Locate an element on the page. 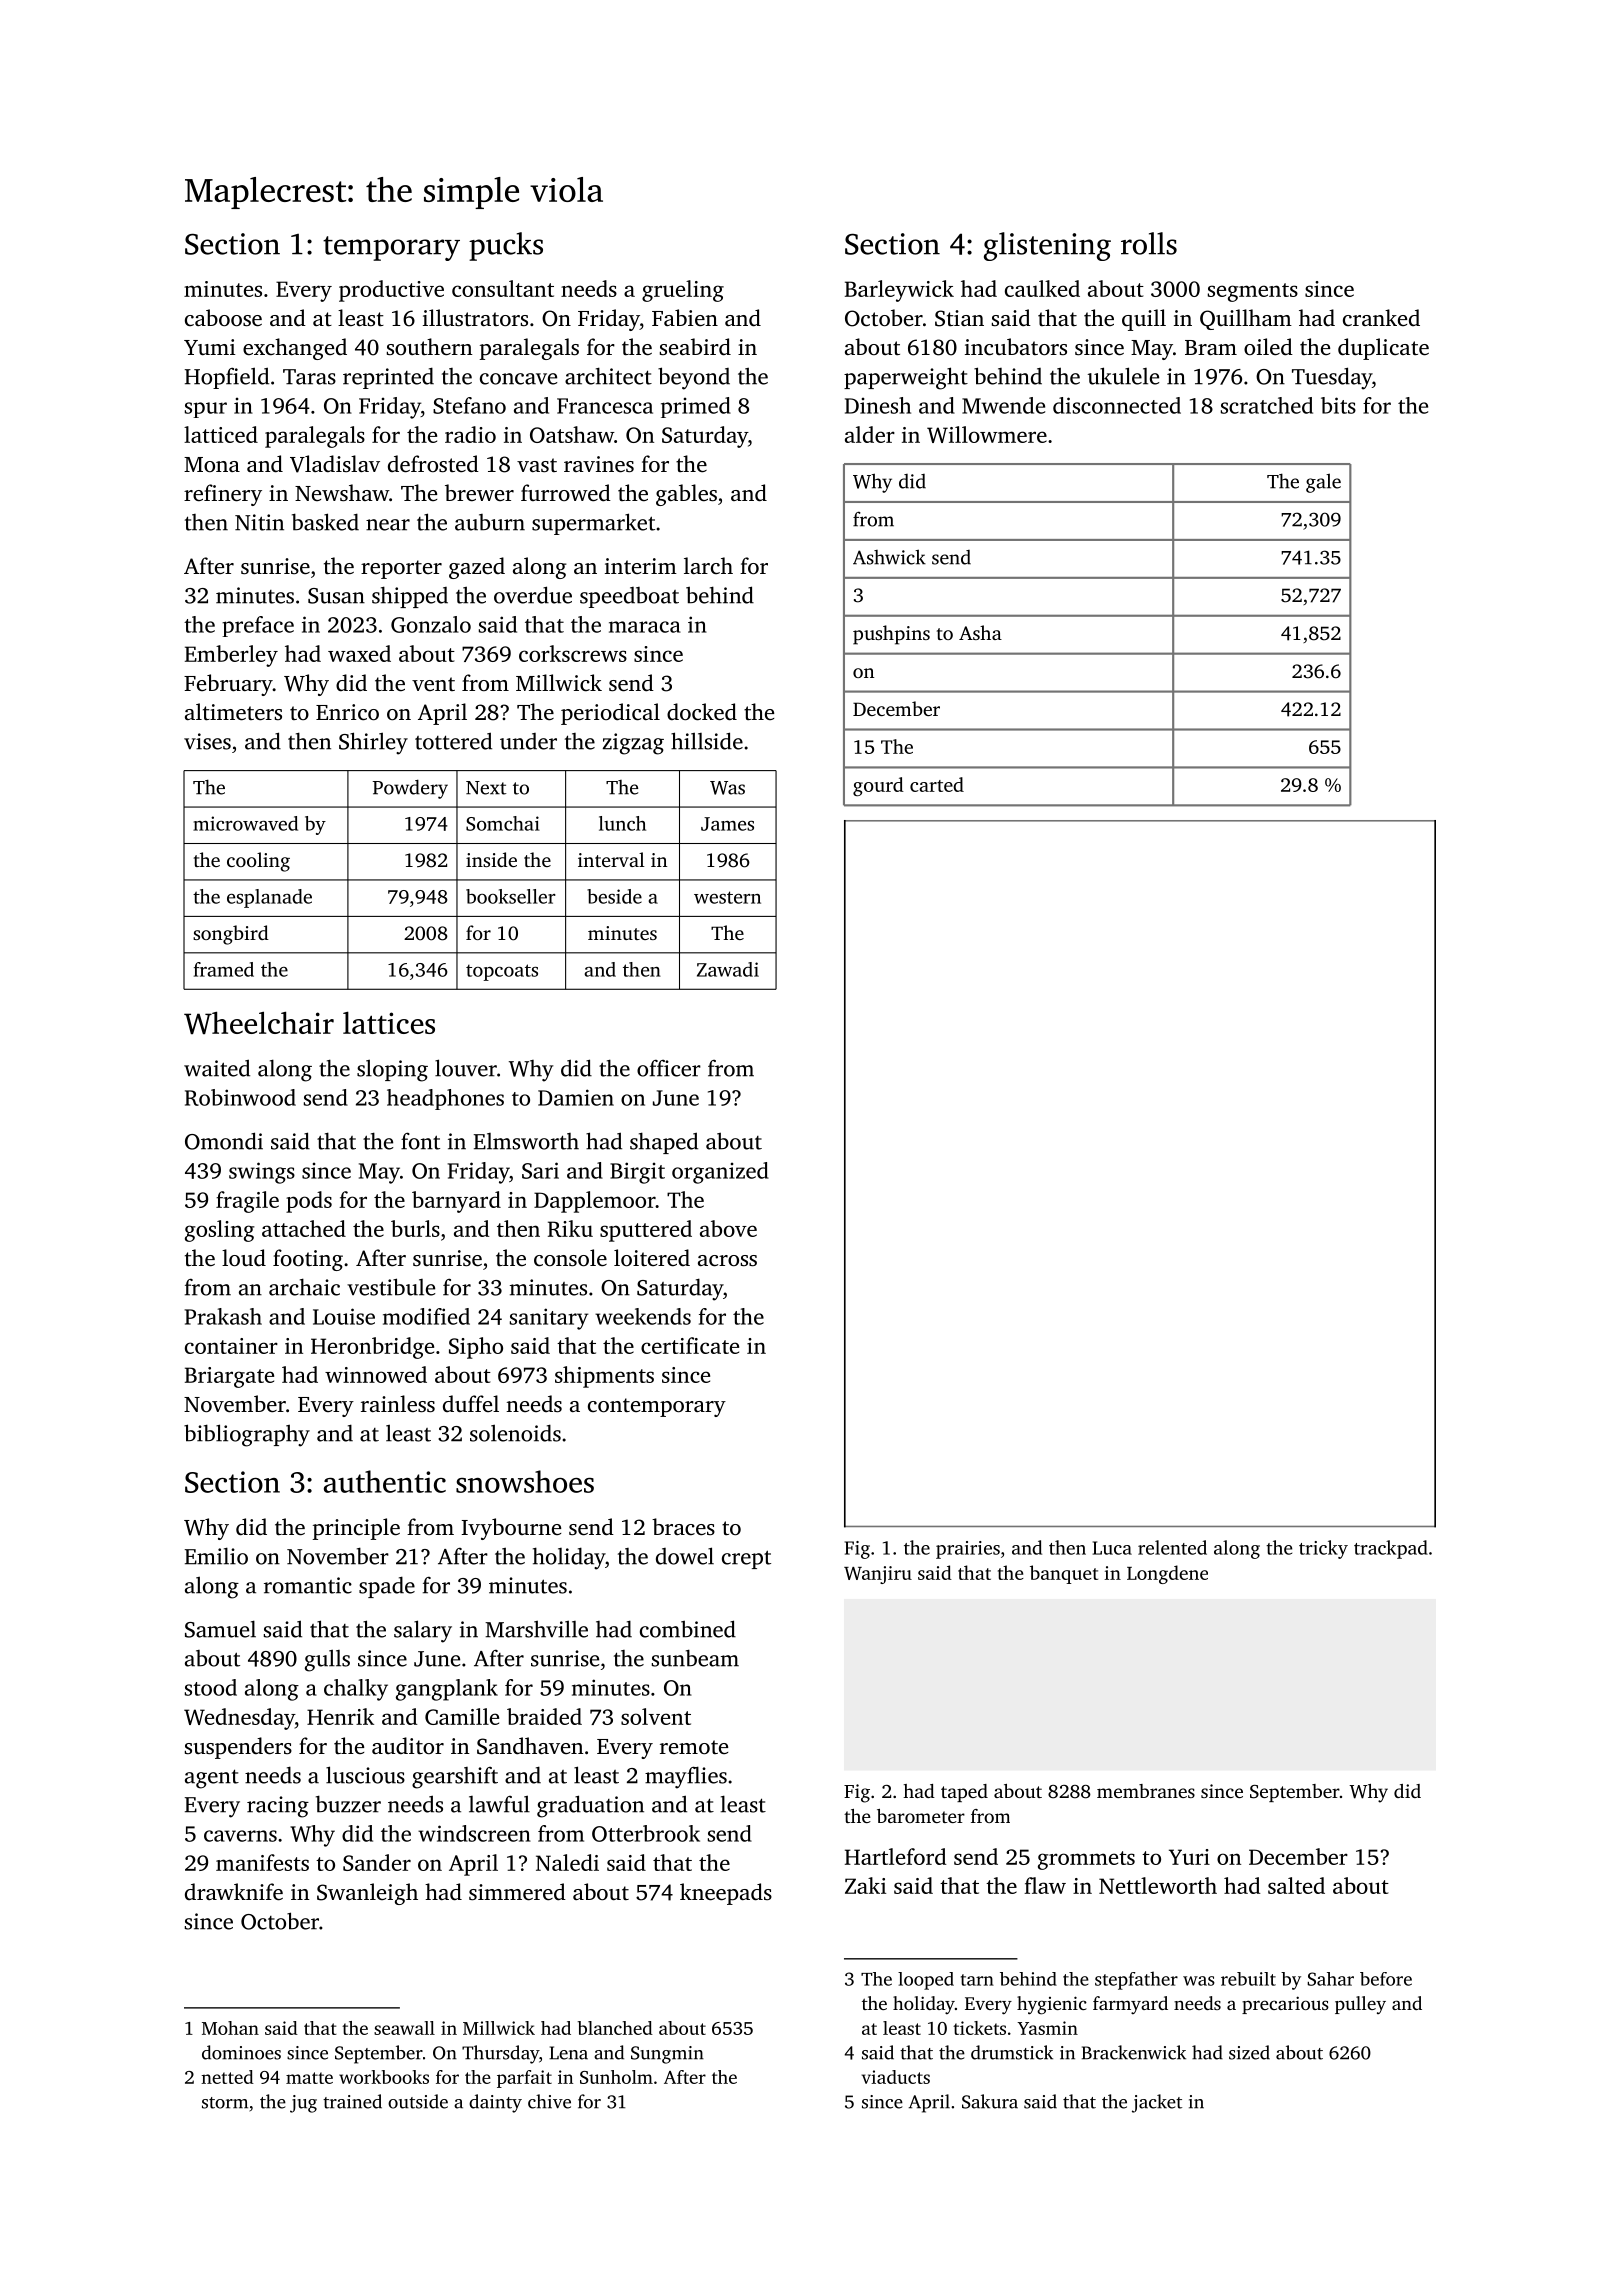  loitered is located at coordinates (652, 1258).
